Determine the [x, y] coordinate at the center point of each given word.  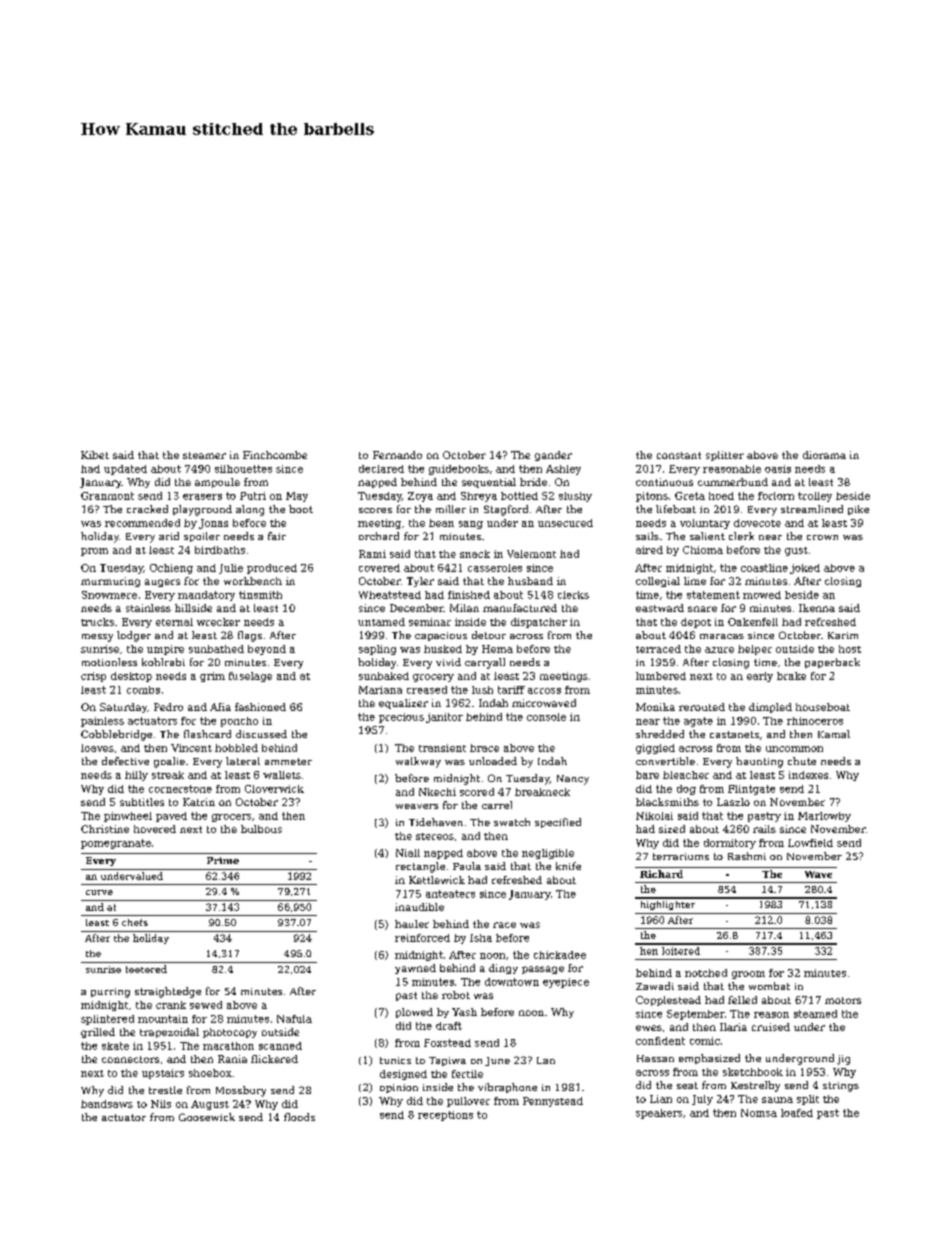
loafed [797, 1113]
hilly [136, 776]
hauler [412, 924]
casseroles [495, 568]
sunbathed [216, 649]
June [497, 1061]
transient [442, 748]
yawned [415, 969]
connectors [130, 1059]
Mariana [380, 690]
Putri [253, 496]
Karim [843, 635]
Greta [690, 496]
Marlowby [824, 817]
